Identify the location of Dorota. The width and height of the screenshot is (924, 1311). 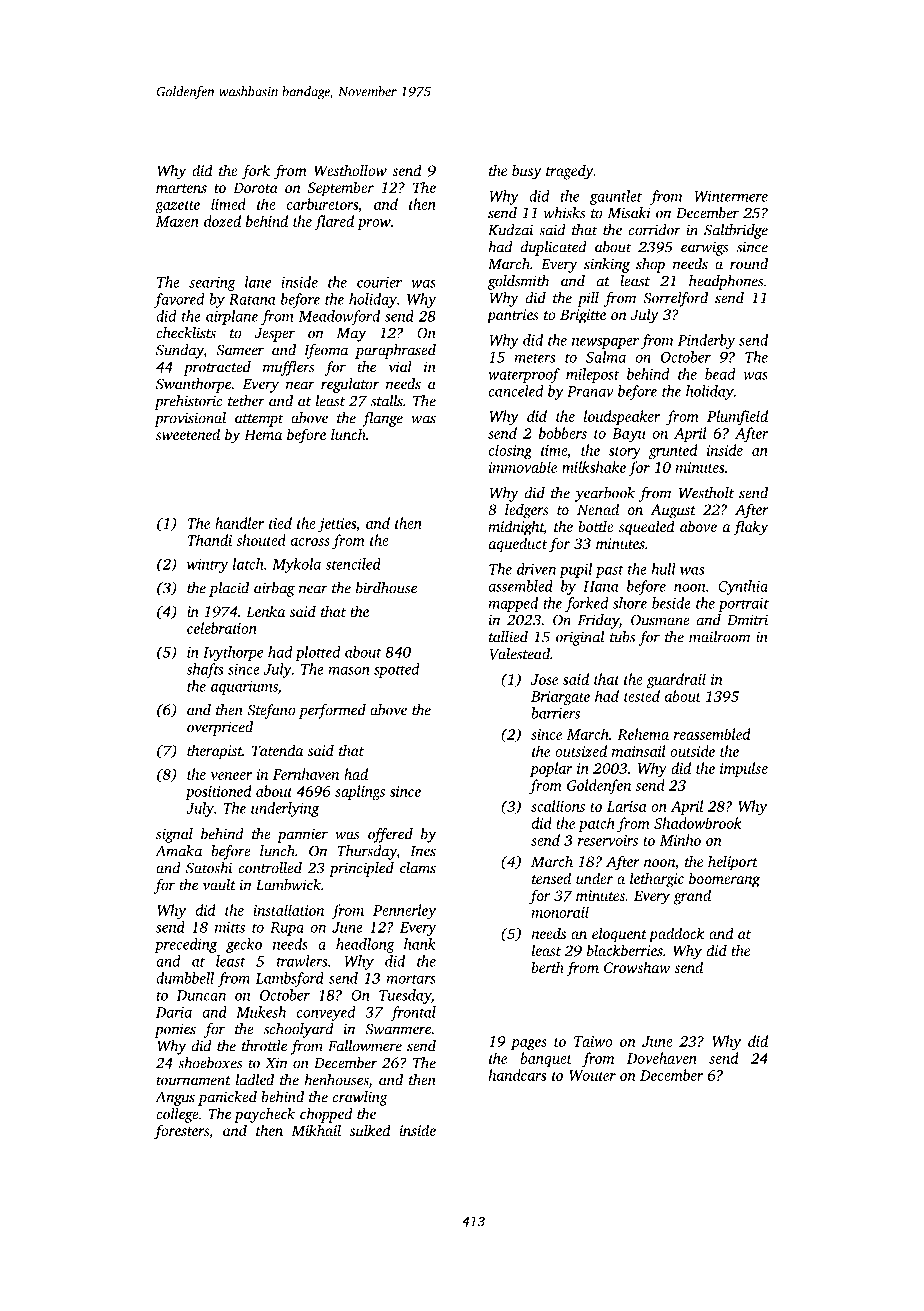
(255, 187).
